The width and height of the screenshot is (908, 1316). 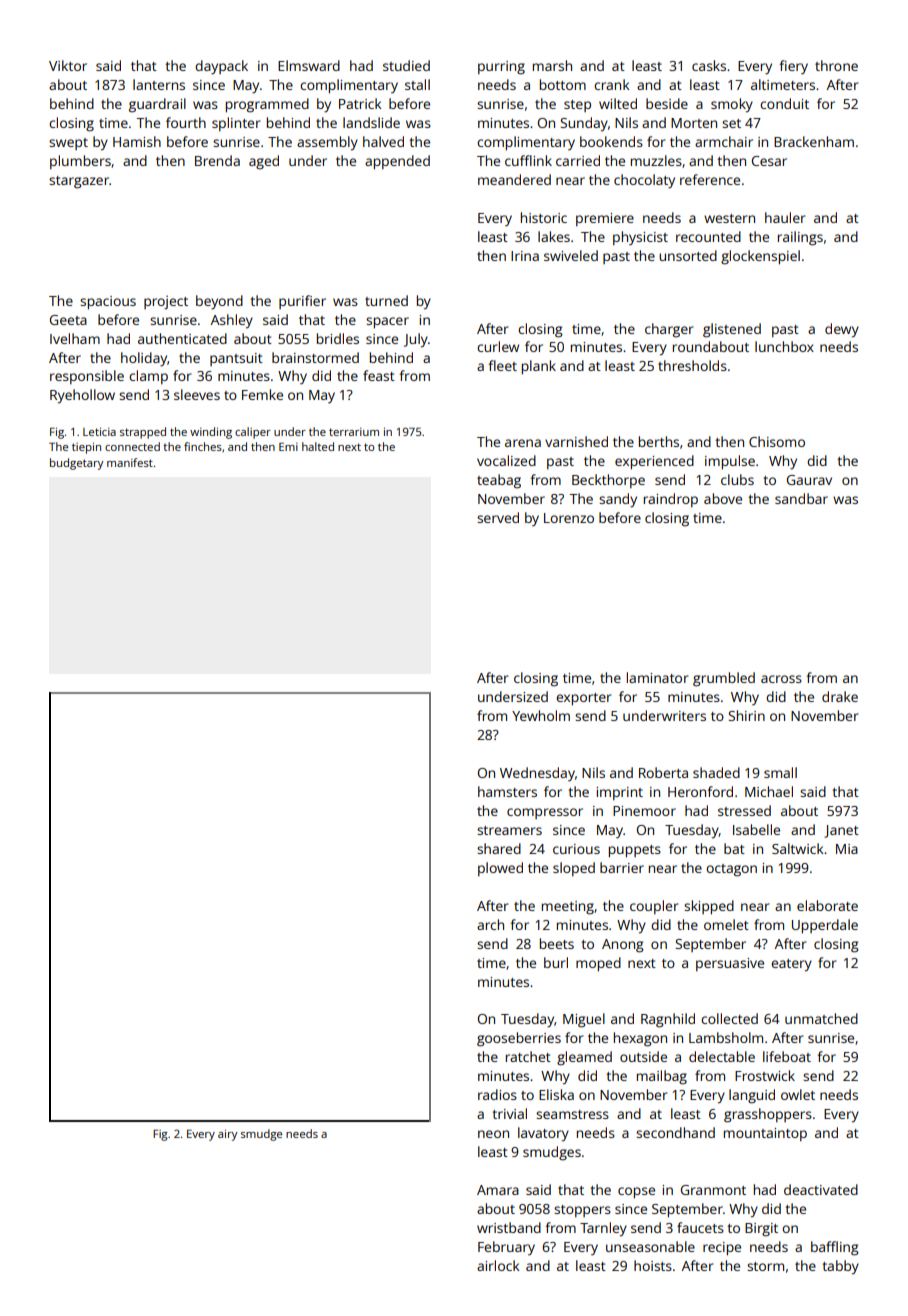 I want to click on hamsters, so click(x=507, y=791).
